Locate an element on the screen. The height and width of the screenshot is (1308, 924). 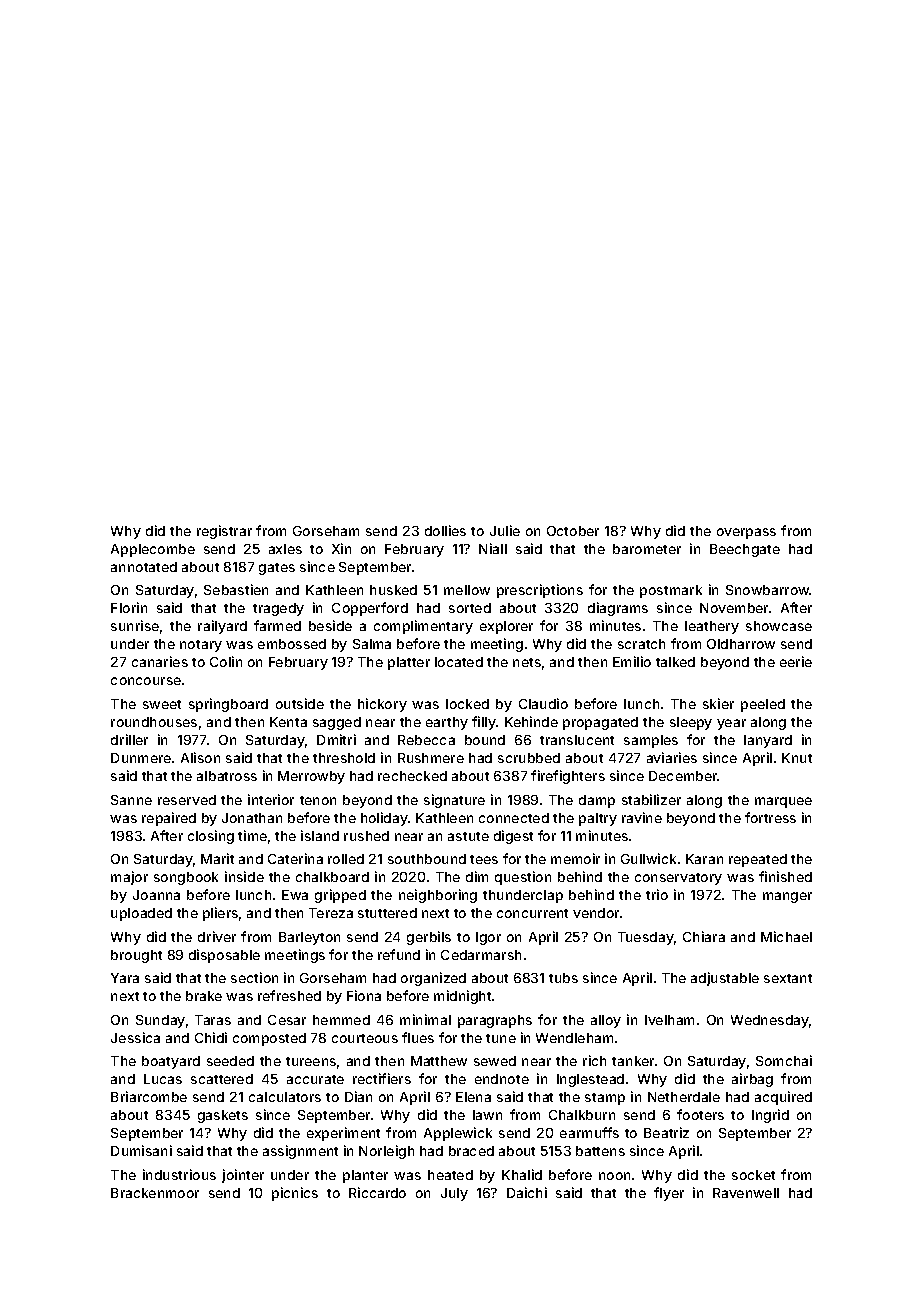
tune is located at coordinates (501, 1038).
